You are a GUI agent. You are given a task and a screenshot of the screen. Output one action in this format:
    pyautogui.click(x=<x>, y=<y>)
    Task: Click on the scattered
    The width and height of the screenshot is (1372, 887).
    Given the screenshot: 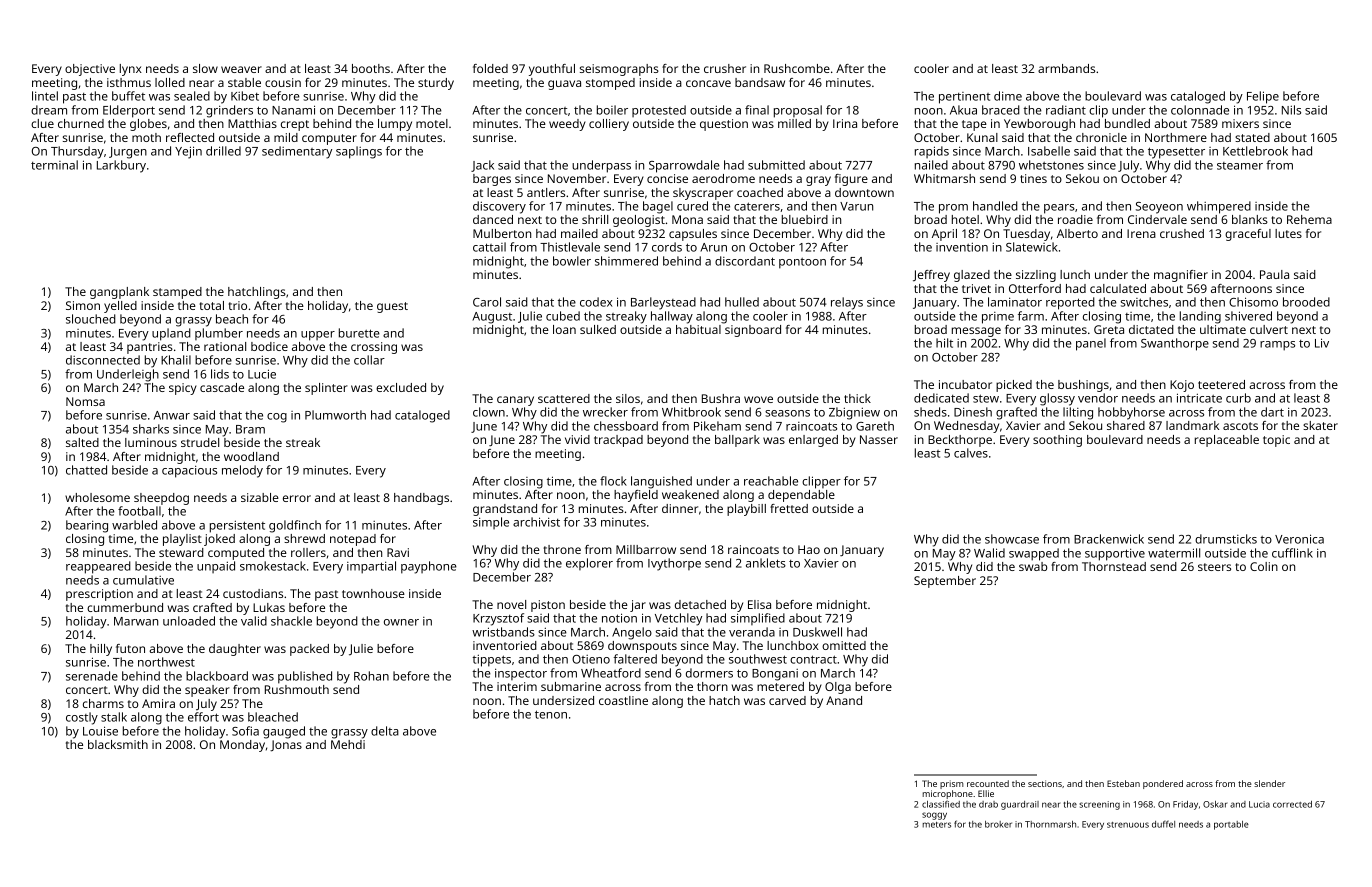 What is the action you would take?
    pyautogui.click(x=564, y=398)
